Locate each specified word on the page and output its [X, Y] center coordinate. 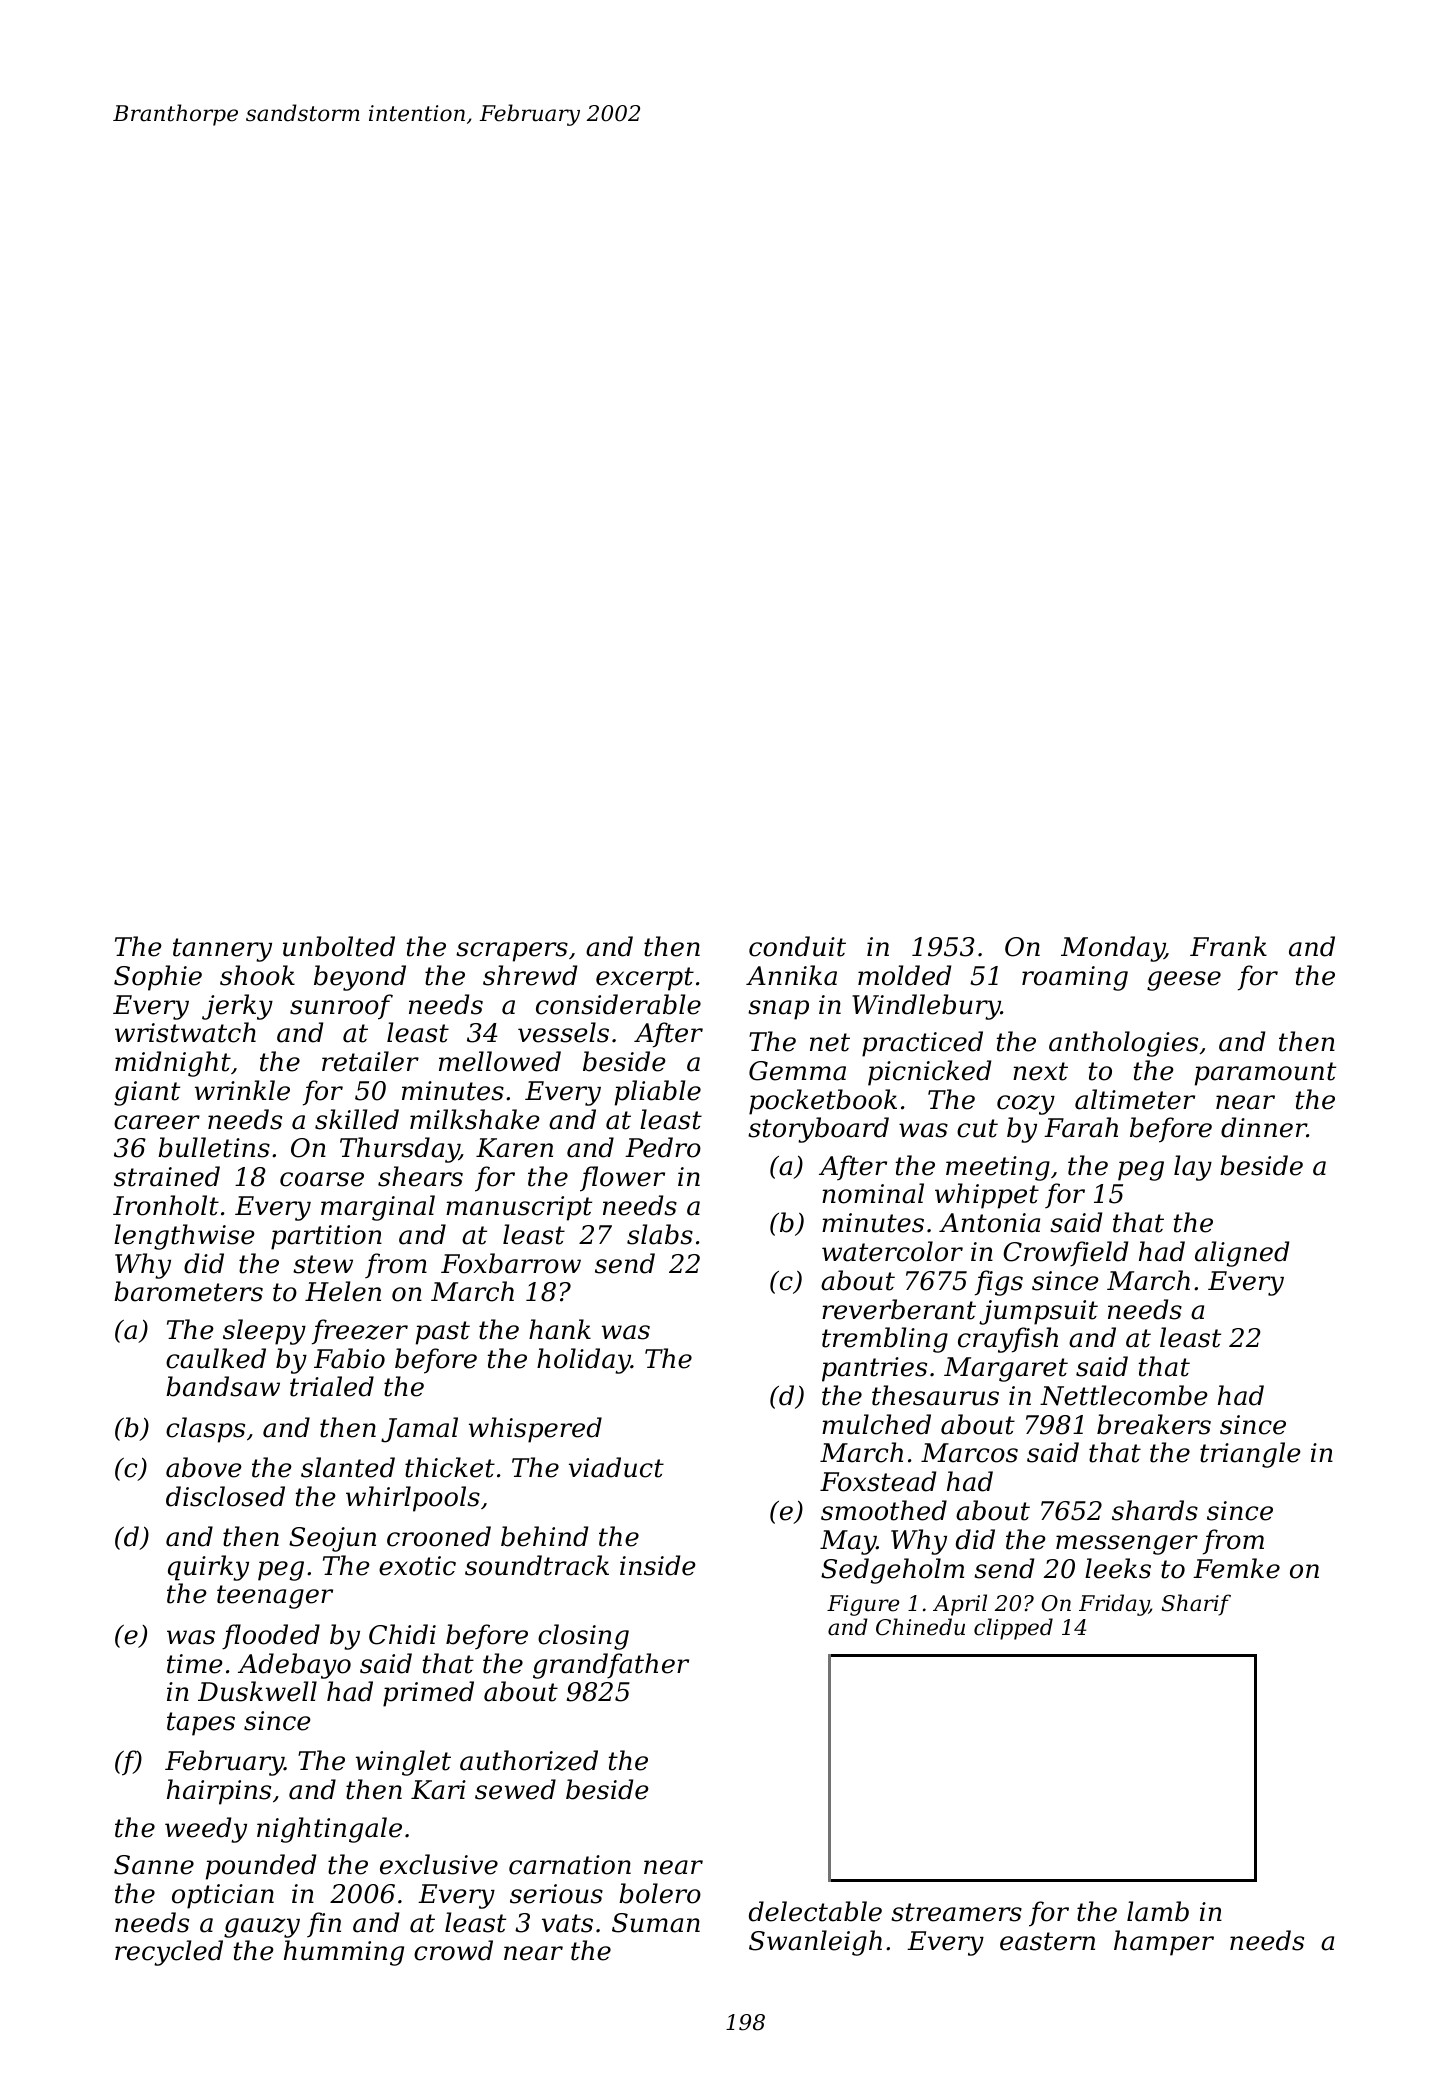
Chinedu [920, 1627]
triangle [1250, 1455]
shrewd [530, 975]
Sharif [1196, 1605]
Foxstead [878, 1481]
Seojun [332, 1539]
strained [167, 1176]
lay [1193, 1168]
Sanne [154, 1865]
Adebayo [294, 1666]
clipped [1013, 1629]
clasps [205, 1430]
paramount [1265, 1074]
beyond [360, 978]
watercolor [892, 1251]
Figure [863, 1605]
